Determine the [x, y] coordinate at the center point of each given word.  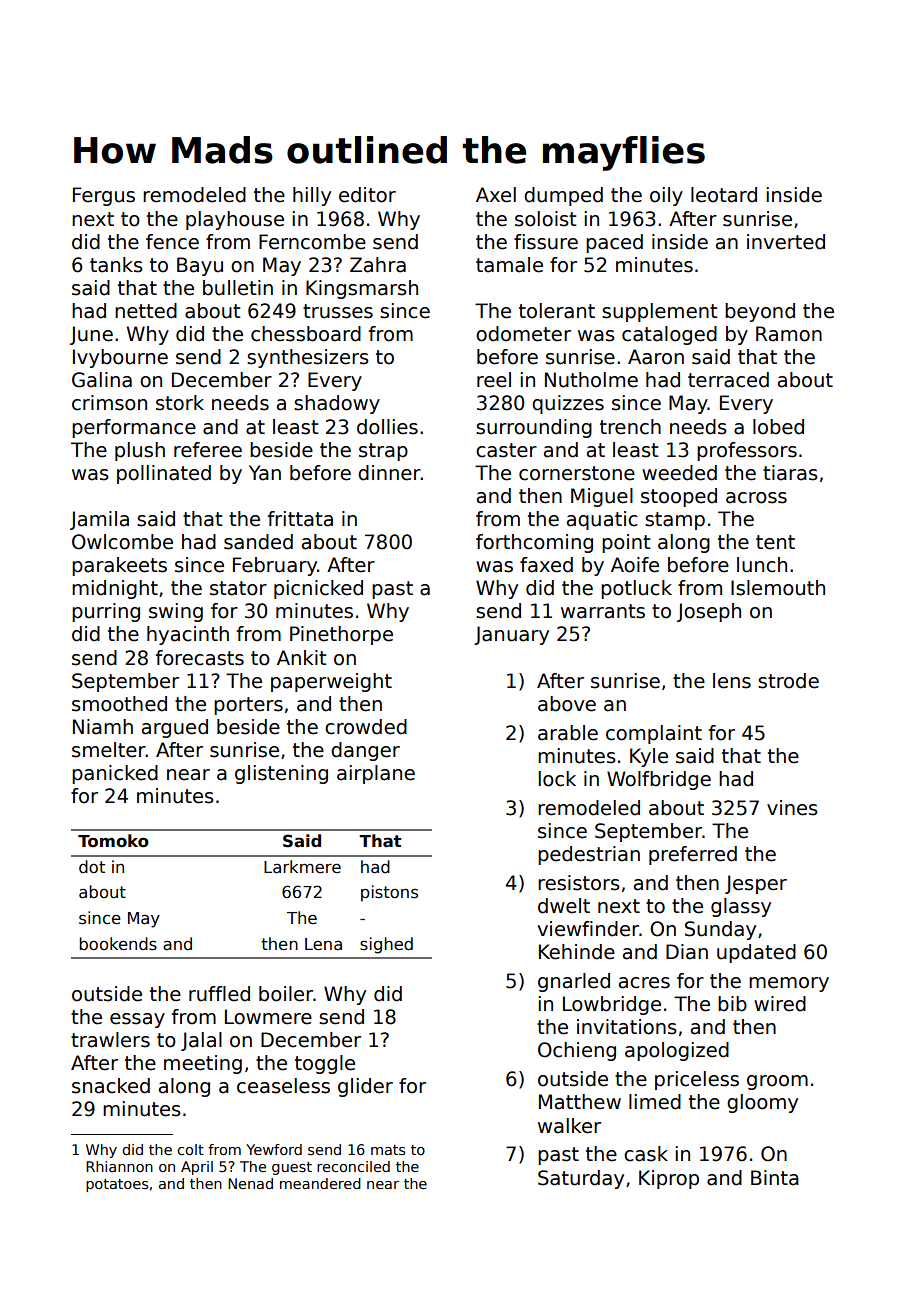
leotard [724, 195]
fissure [546, 242]
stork [180, 403]
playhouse [235, 220]
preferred [693, 855]
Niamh [103, 727]
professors [747, 451]
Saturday [581, 1179]
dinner [389, 473]
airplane [376, 774]
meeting [203, 1064]
